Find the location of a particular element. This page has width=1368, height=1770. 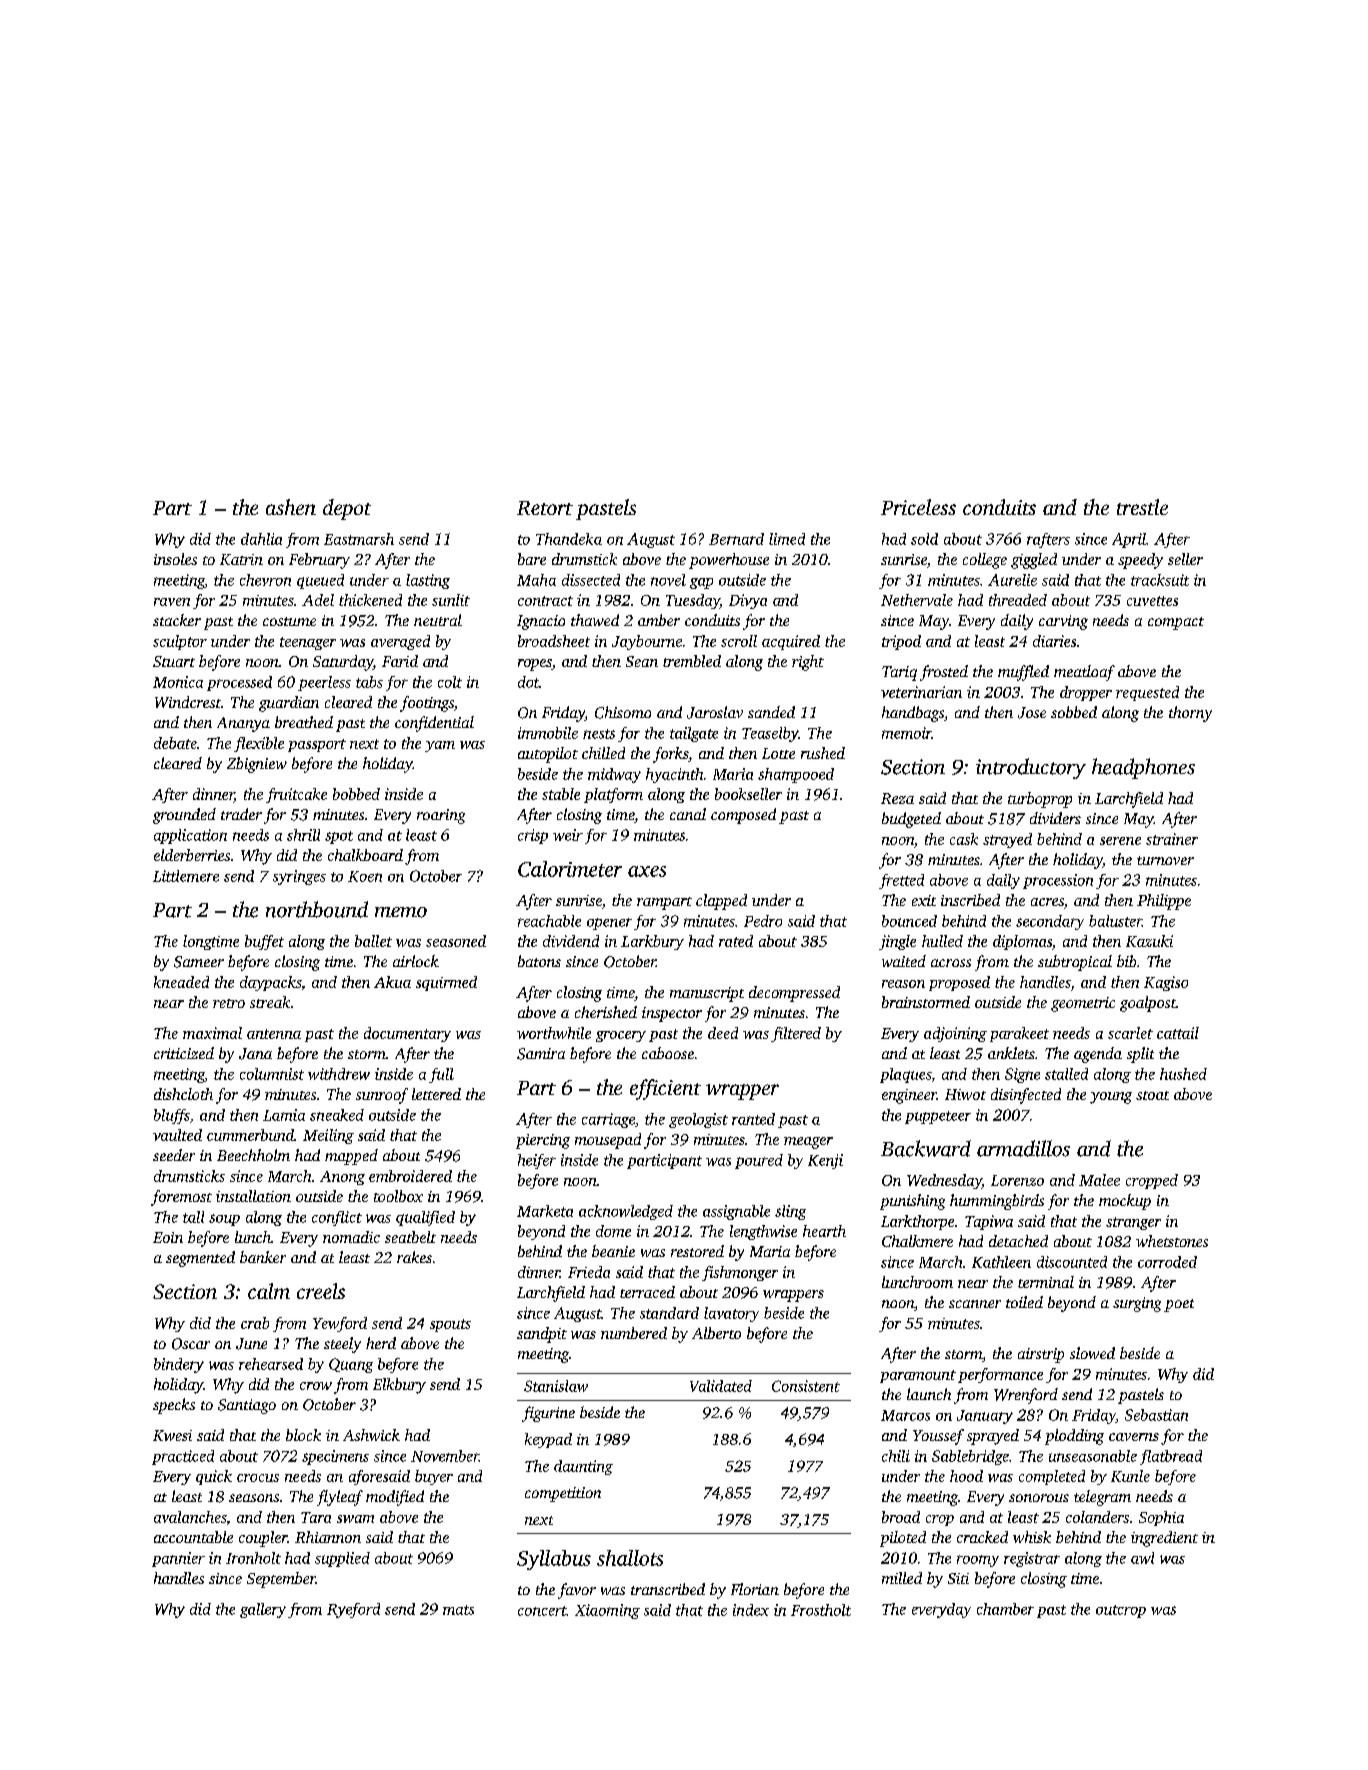

Frostholt is located at coordinates (821, 1610).
